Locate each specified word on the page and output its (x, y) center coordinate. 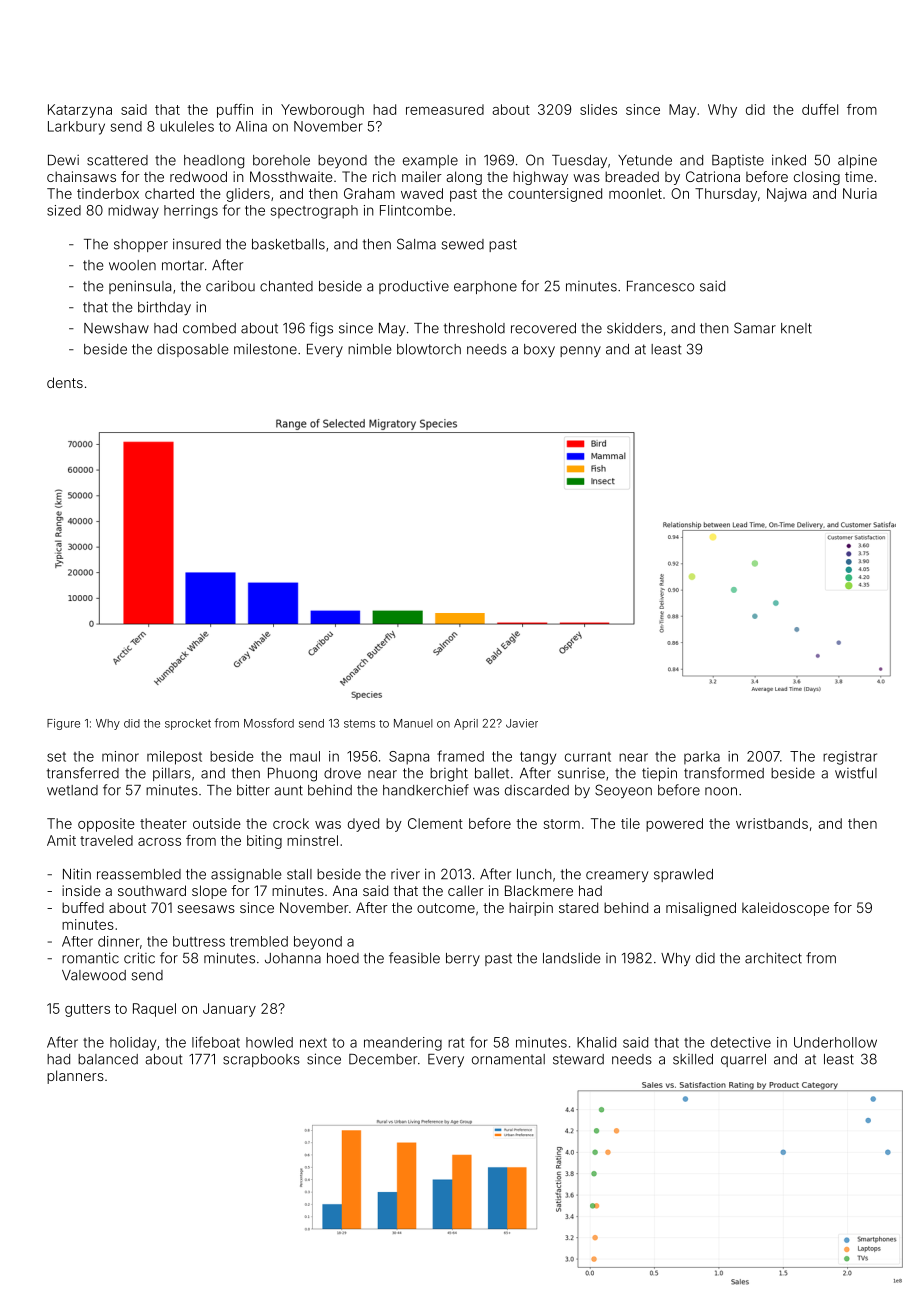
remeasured (445, 109)
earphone (485, 287)
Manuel (413, 723)
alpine (857, 161)
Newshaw (116, 328)
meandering (403, 1044)
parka (702, 757)
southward (152, 890)
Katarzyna (80, 111)
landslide (572, 958)
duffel (820, 109)
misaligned (701, 909)
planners (75, 1077)
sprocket (188, 724)
